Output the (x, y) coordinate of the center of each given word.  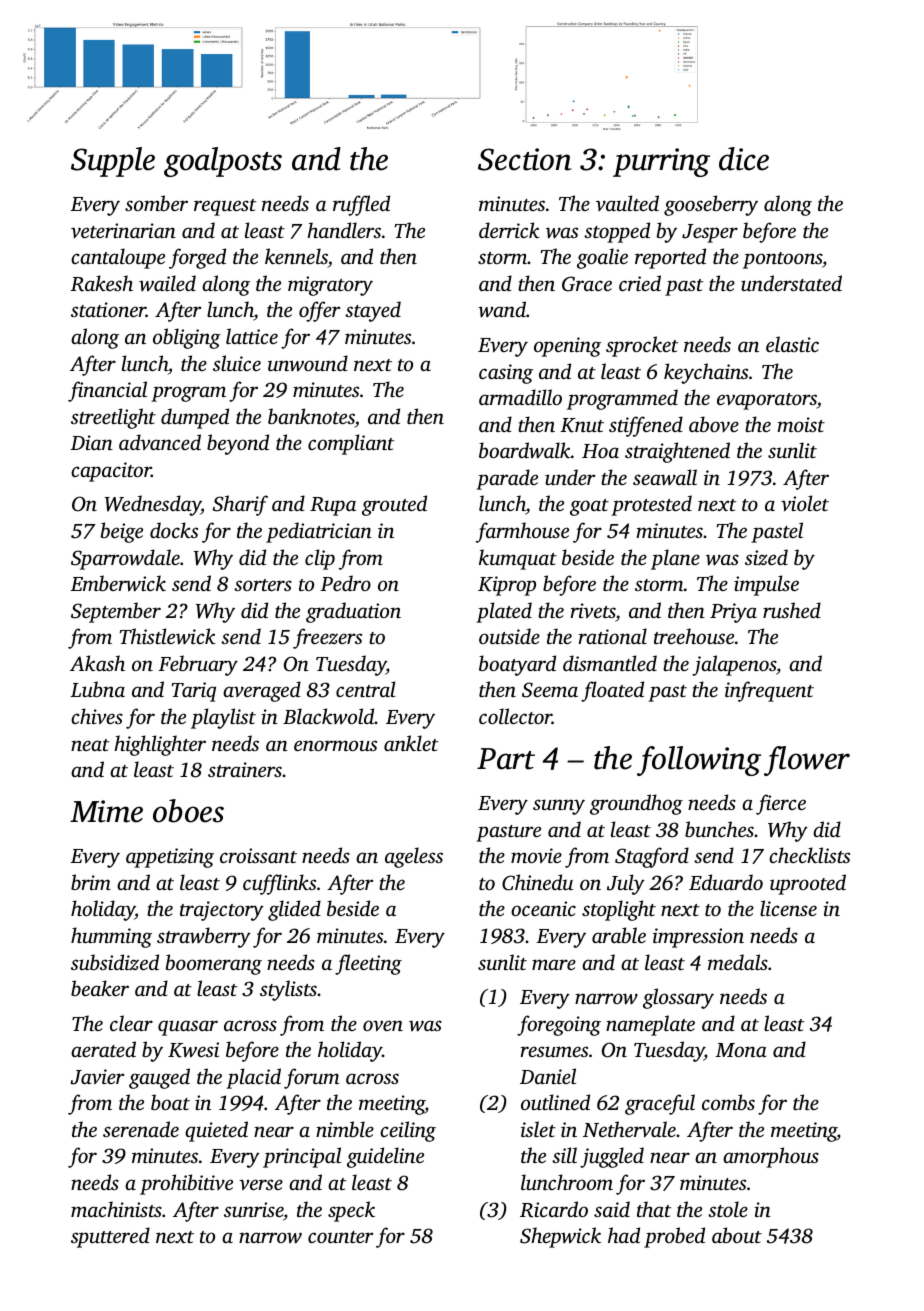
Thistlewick (167, 636)
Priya (733, 613)
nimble (345, 1129)
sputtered (110, 1237)
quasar (188, 1028)
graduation (353, 612)
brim (91, 882)
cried (640, 283)
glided (294, 910)
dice (744, 159)
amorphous (771, 1157)
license (788, 908)
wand (502, 309)
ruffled (361, 205)
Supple (113, 162)
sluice (237, 363)
